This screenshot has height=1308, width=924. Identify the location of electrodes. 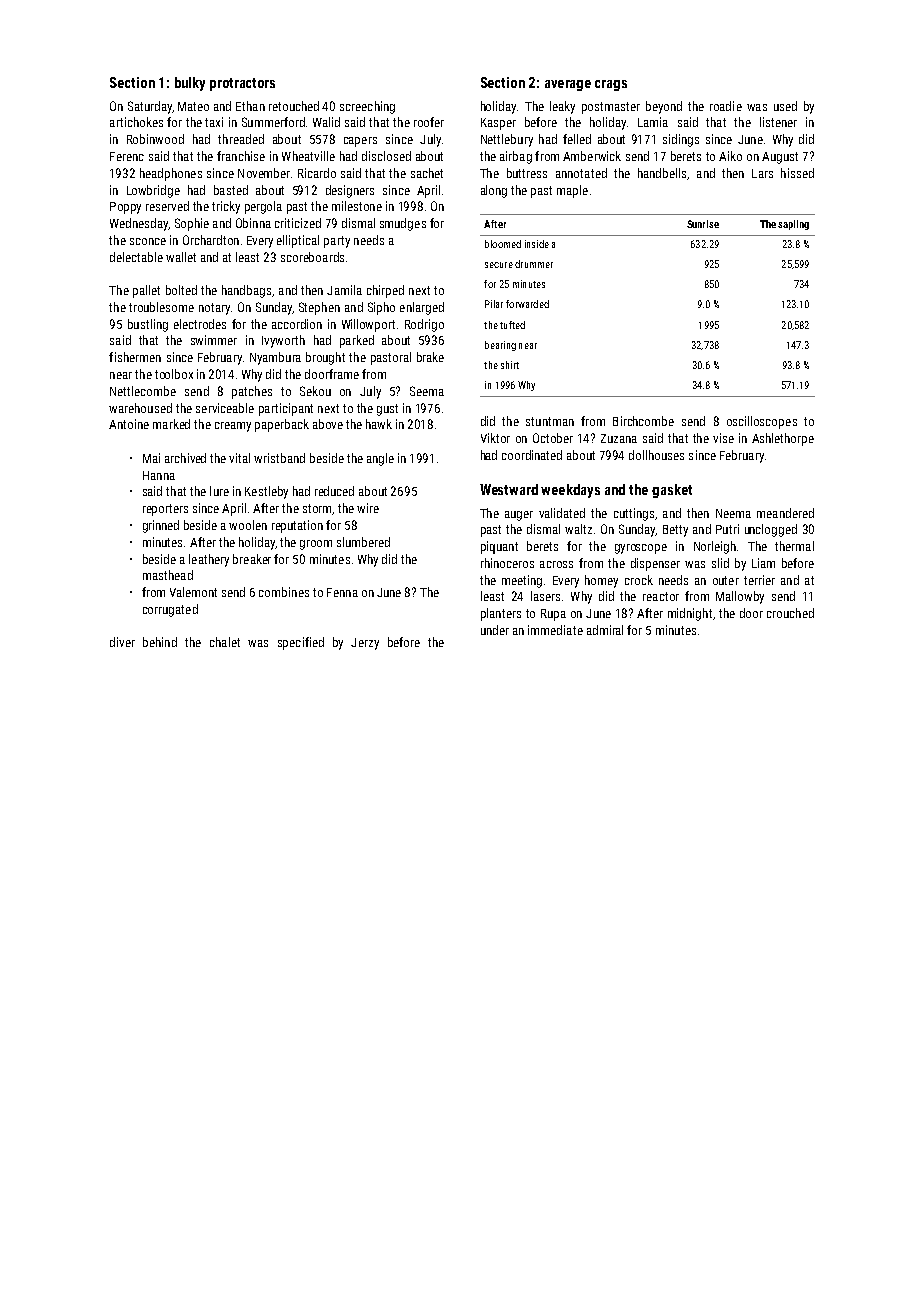
(200, 324).
